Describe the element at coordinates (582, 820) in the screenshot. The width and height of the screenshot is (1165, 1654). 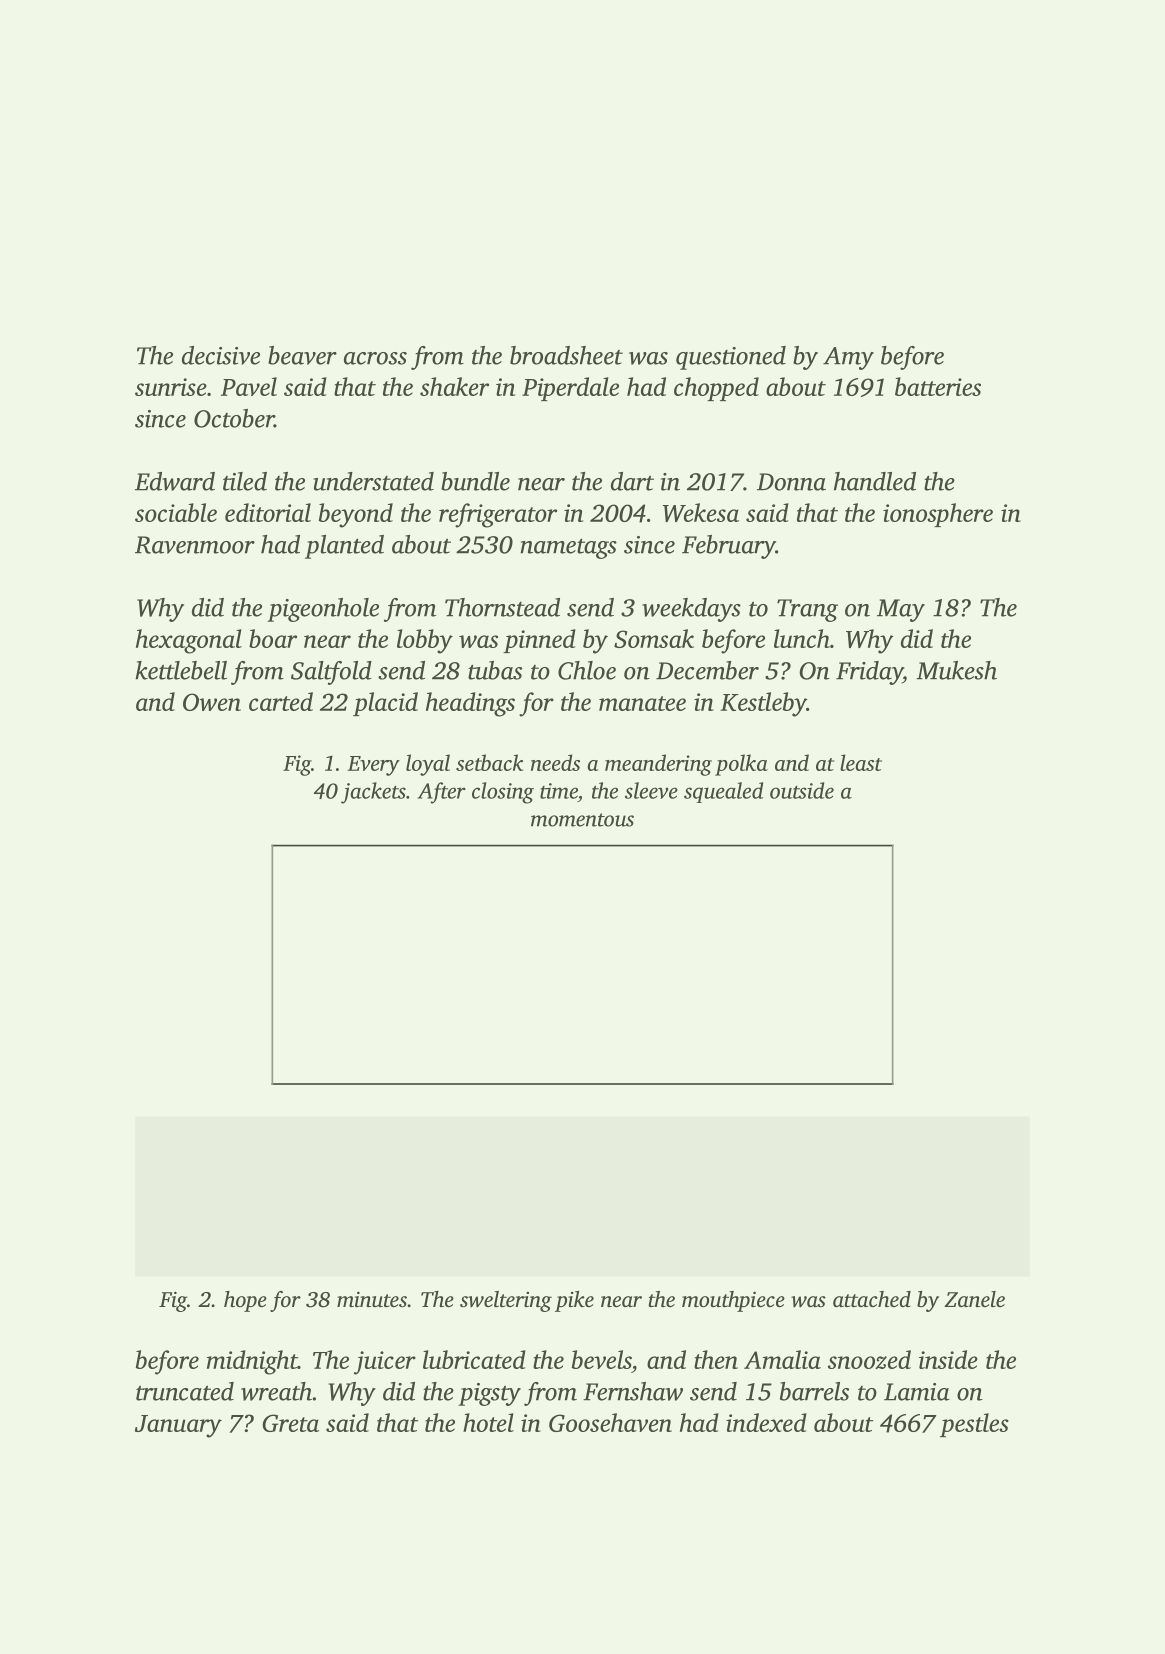
I see `momentous` at that location.
